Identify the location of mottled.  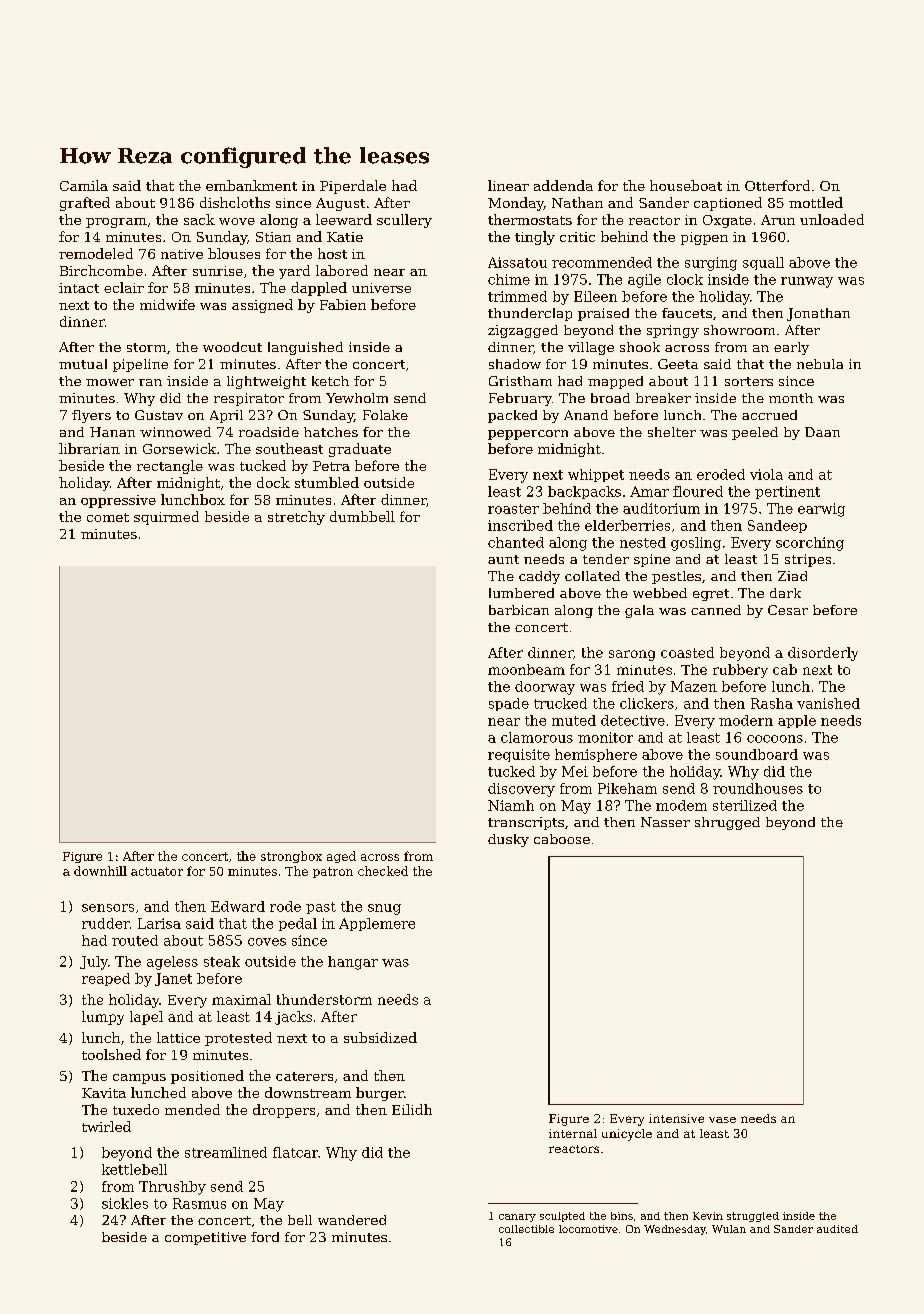
(816, 202).
